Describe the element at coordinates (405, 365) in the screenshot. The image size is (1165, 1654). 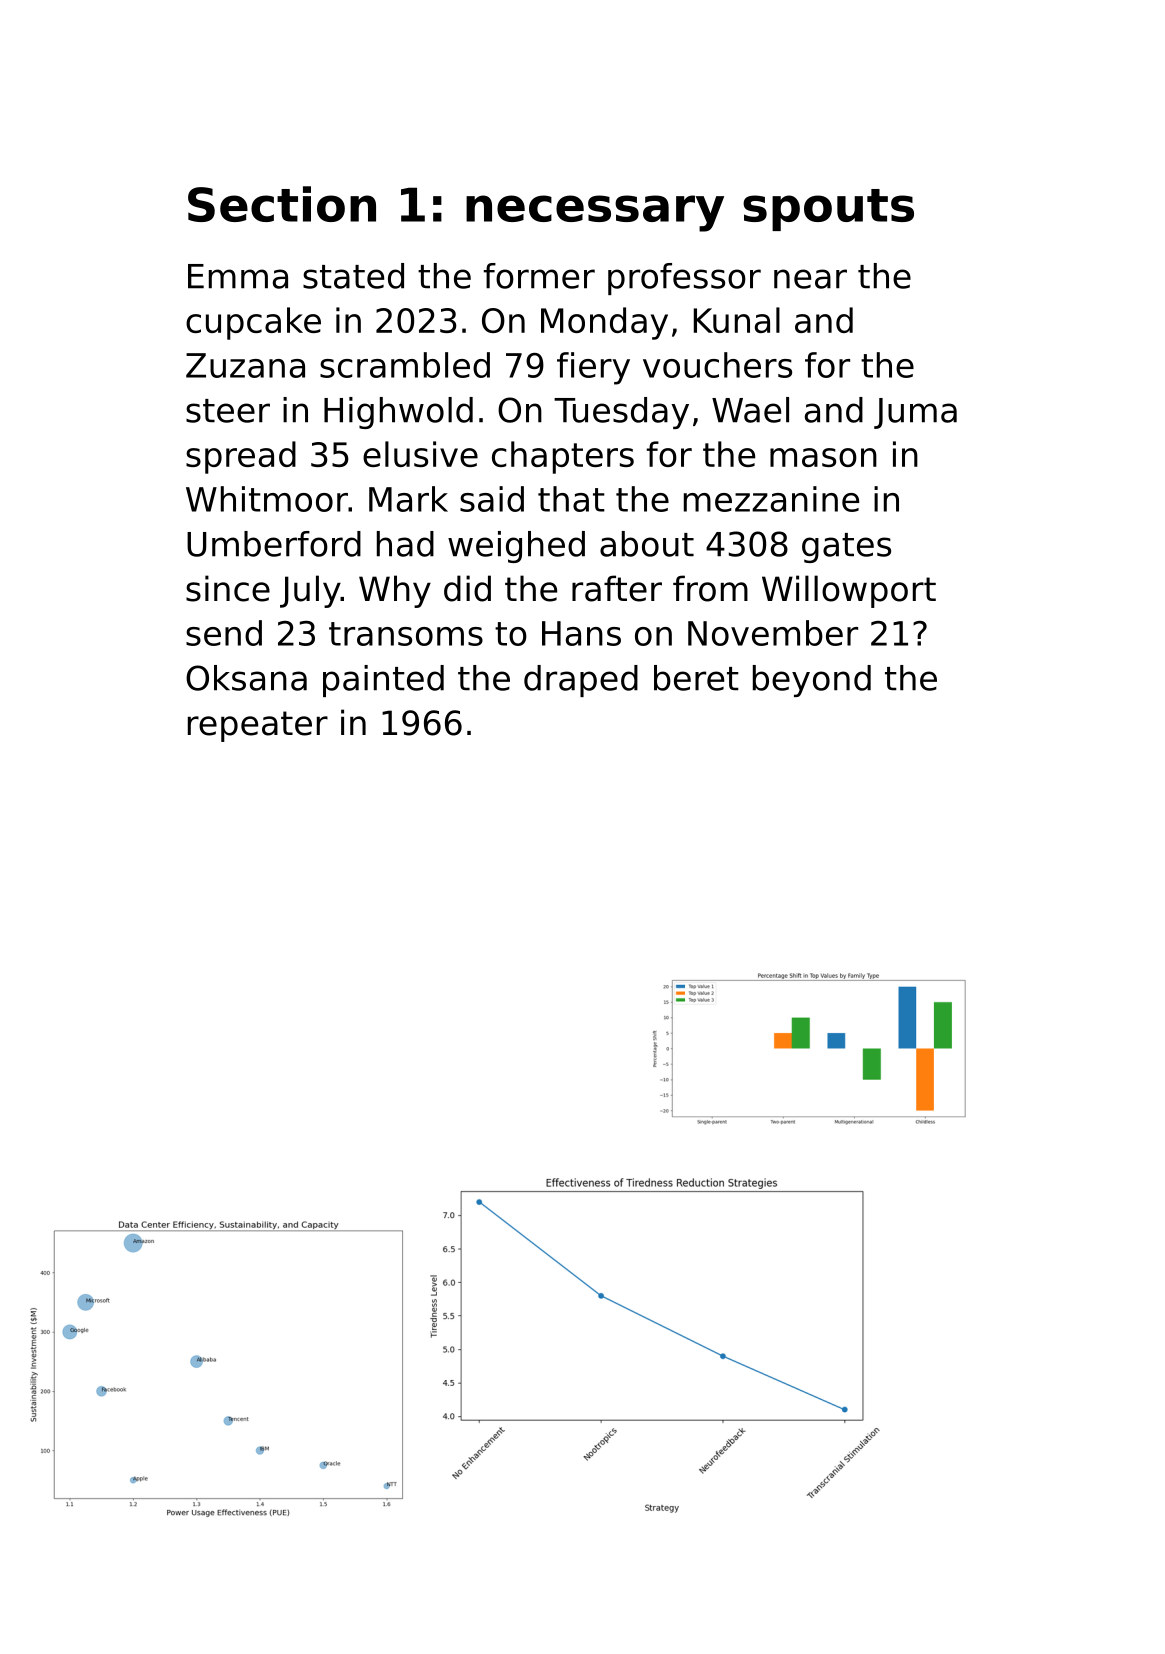
I see `scrambled` at that location.
